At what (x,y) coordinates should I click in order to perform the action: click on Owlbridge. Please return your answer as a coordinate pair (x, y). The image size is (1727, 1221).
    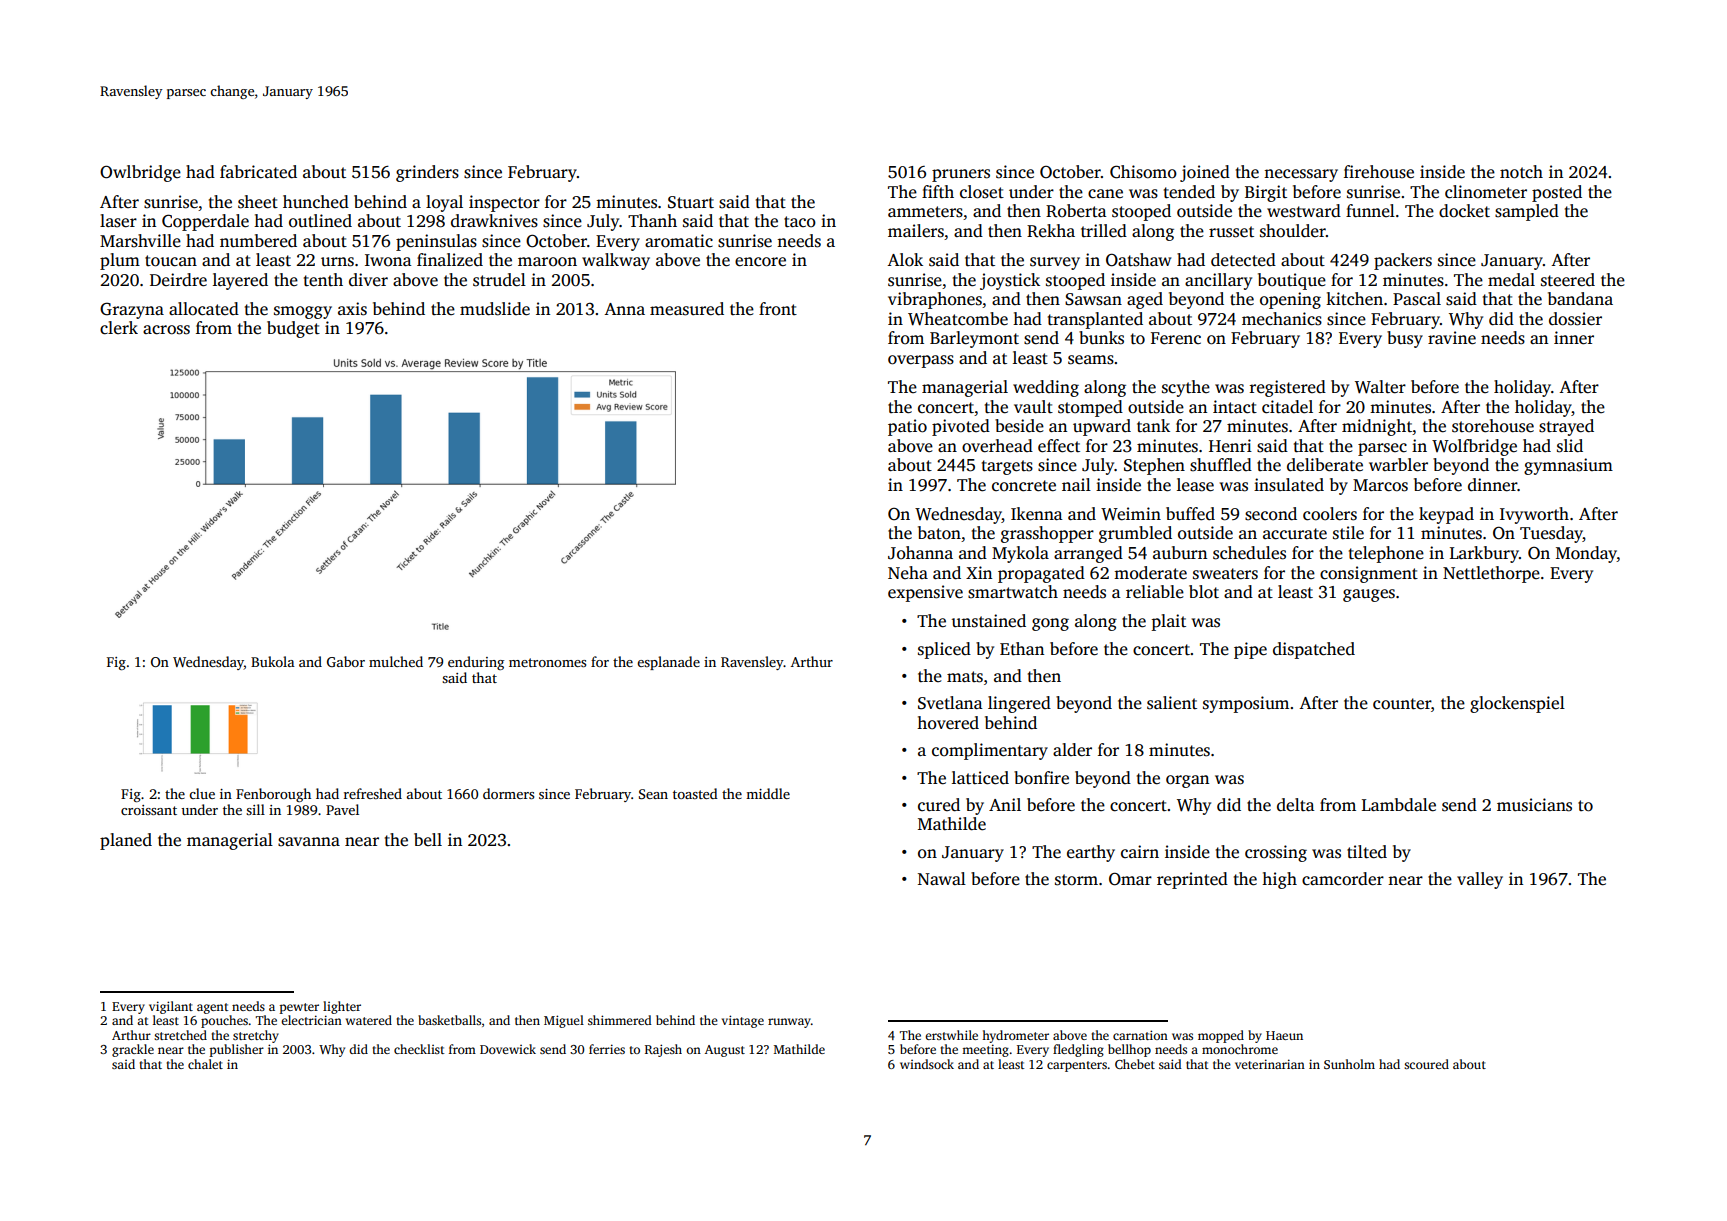
    Looking at the image, I should click on (140, 173).
